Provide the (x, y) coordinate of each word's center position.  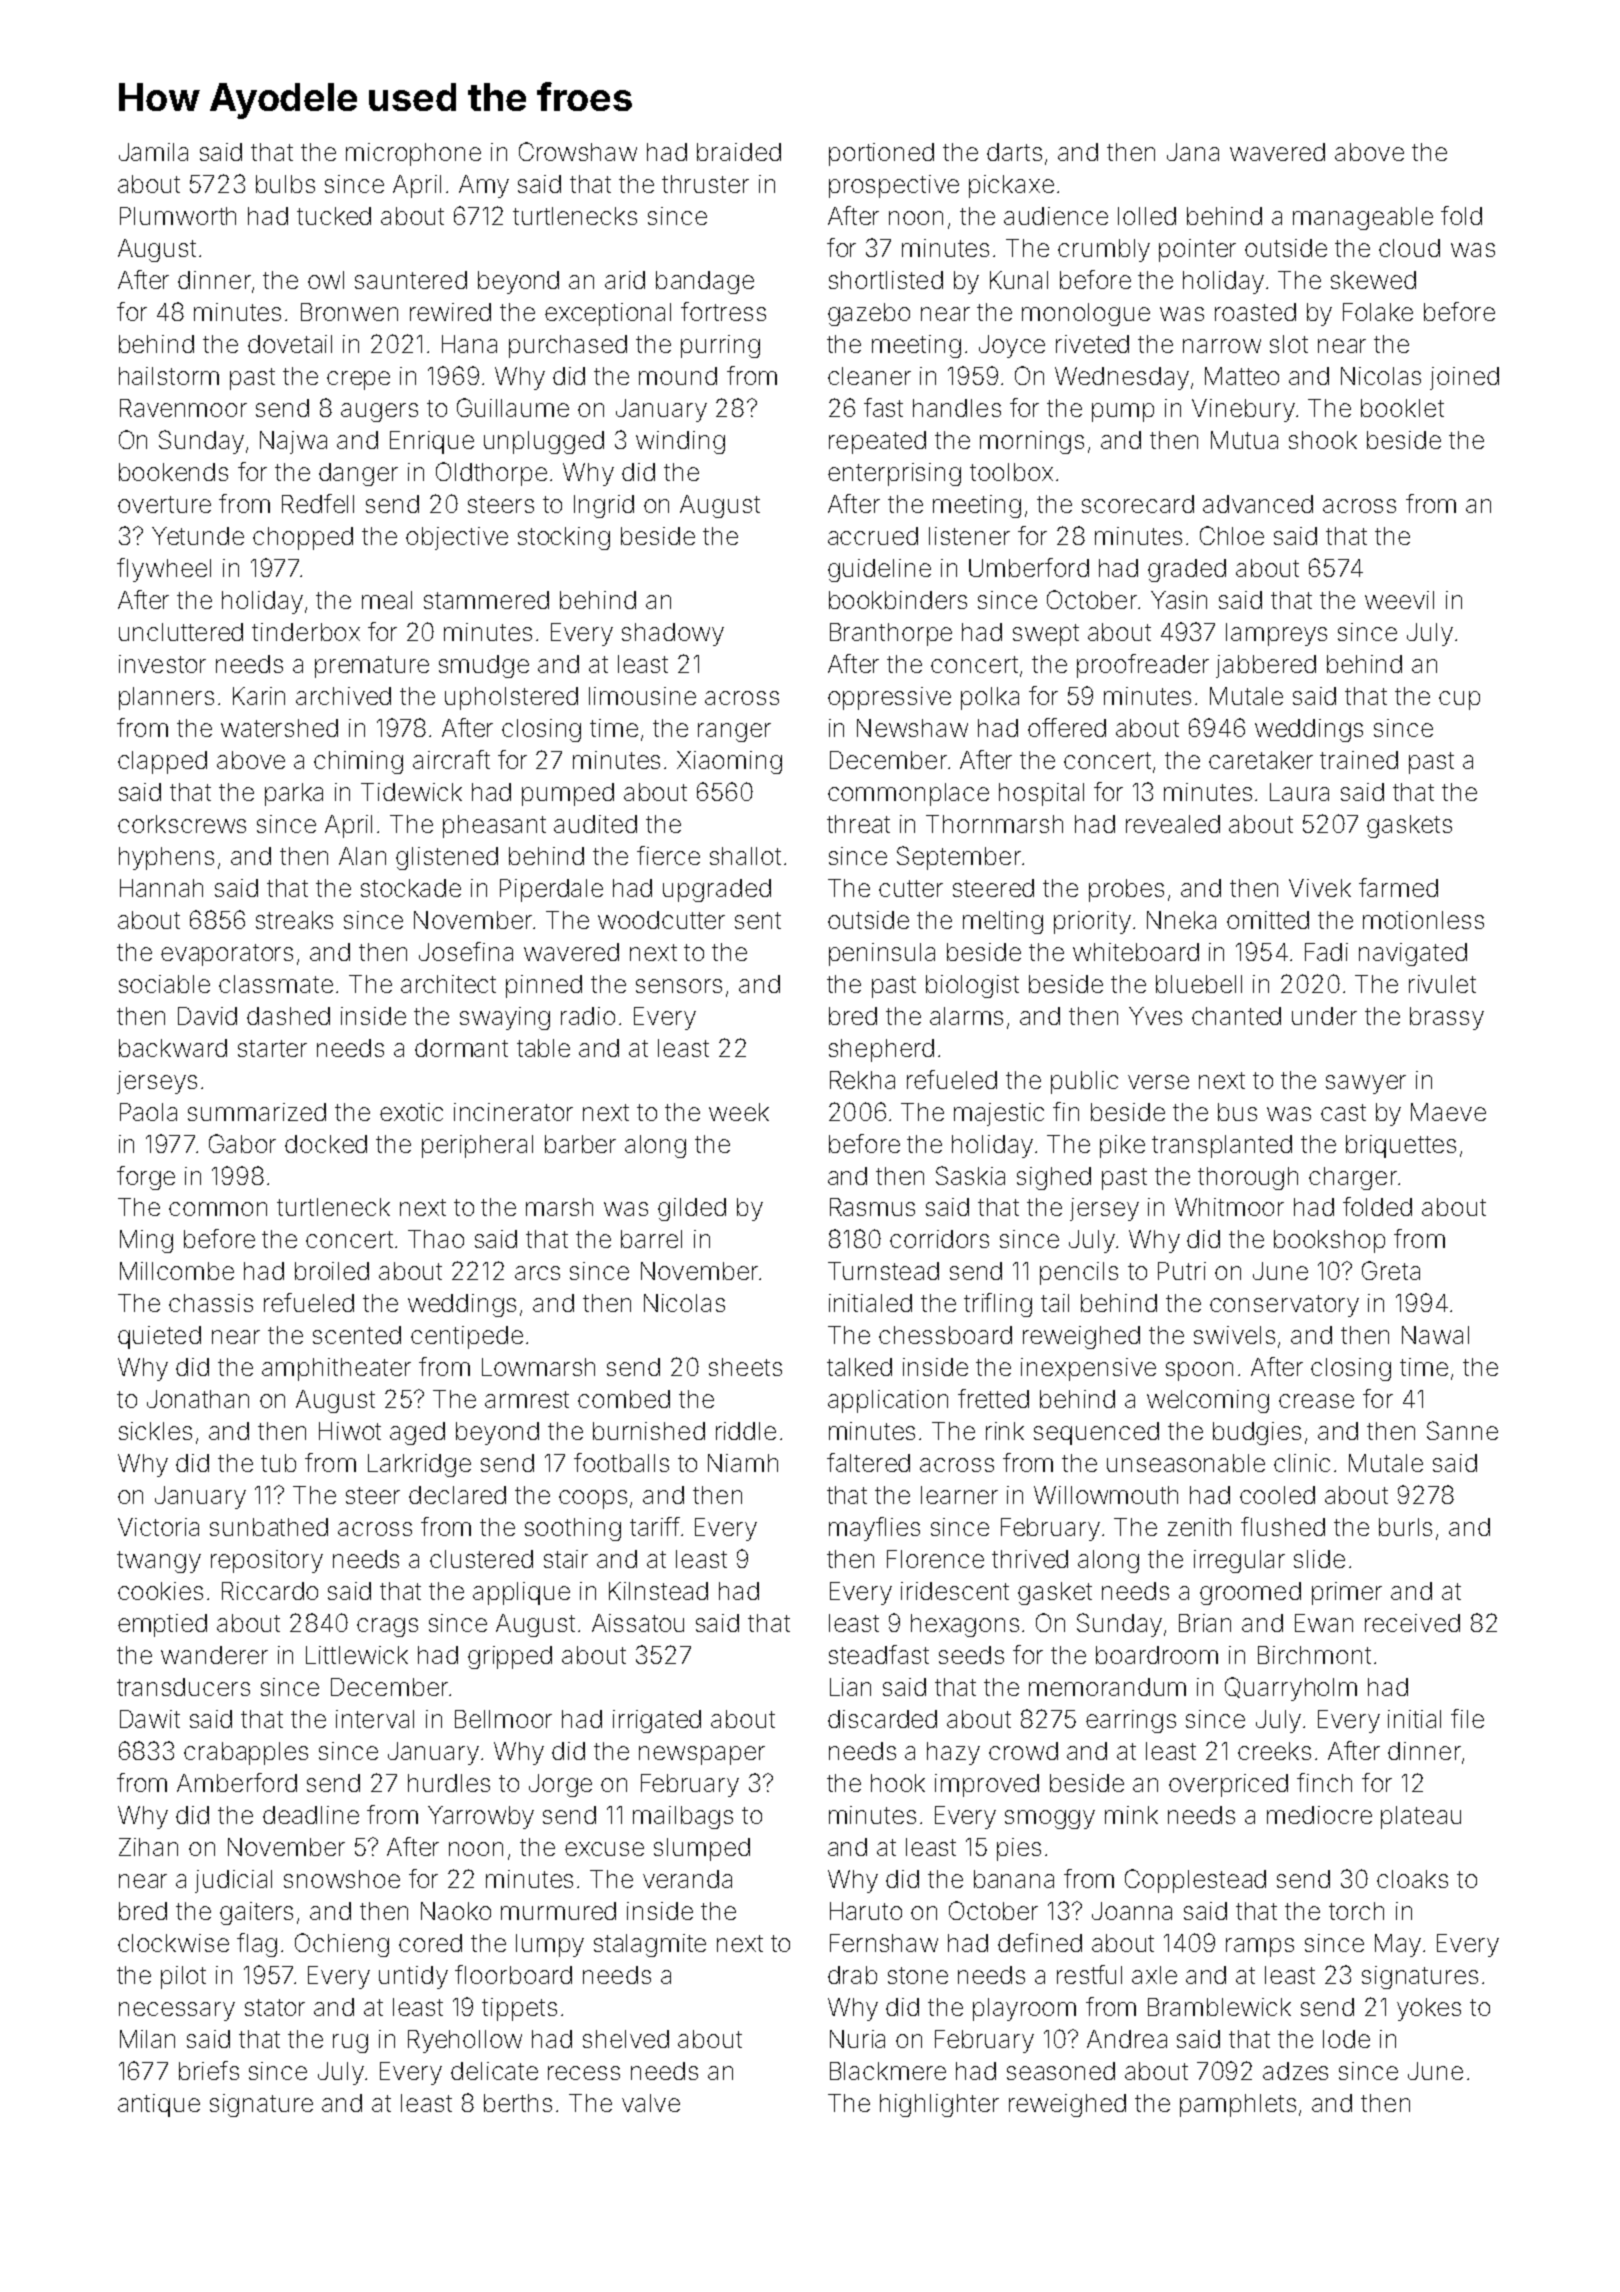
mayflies (874, 1529)
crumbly (1104, 250)
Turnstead (883, 1271)
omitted (1268, 920)
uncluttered (181, 632)
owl (326, 280)
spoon (1199, 1371)
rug (350, 2043)
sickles (155, 1431)
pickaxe (1011, 186)
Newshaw (912, 728)
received (1412, 1623)
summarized (257, 1112)
